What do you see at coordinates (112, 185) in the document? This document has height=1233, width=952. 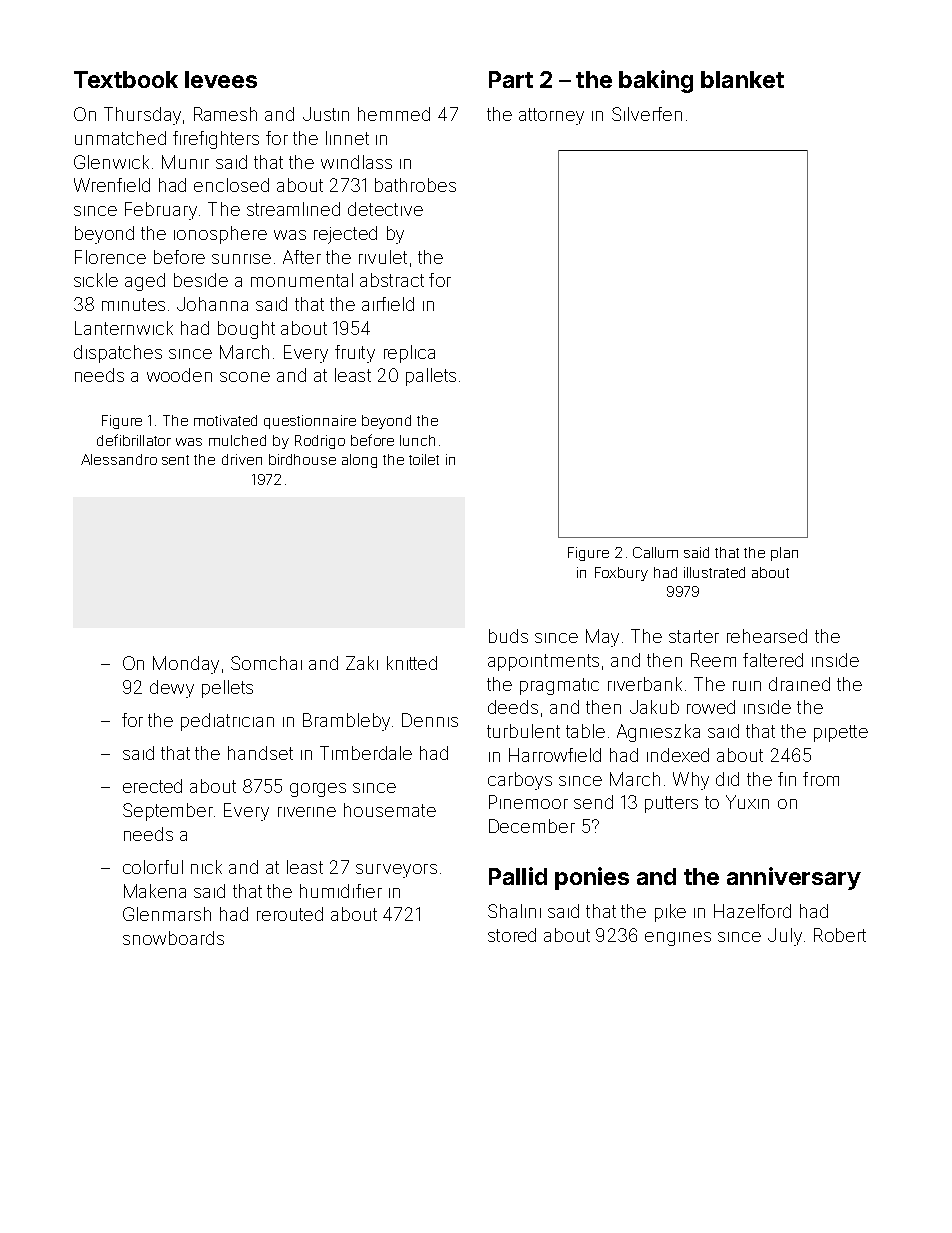 I see `Wrenfield` at bounding box center [112, 185].
